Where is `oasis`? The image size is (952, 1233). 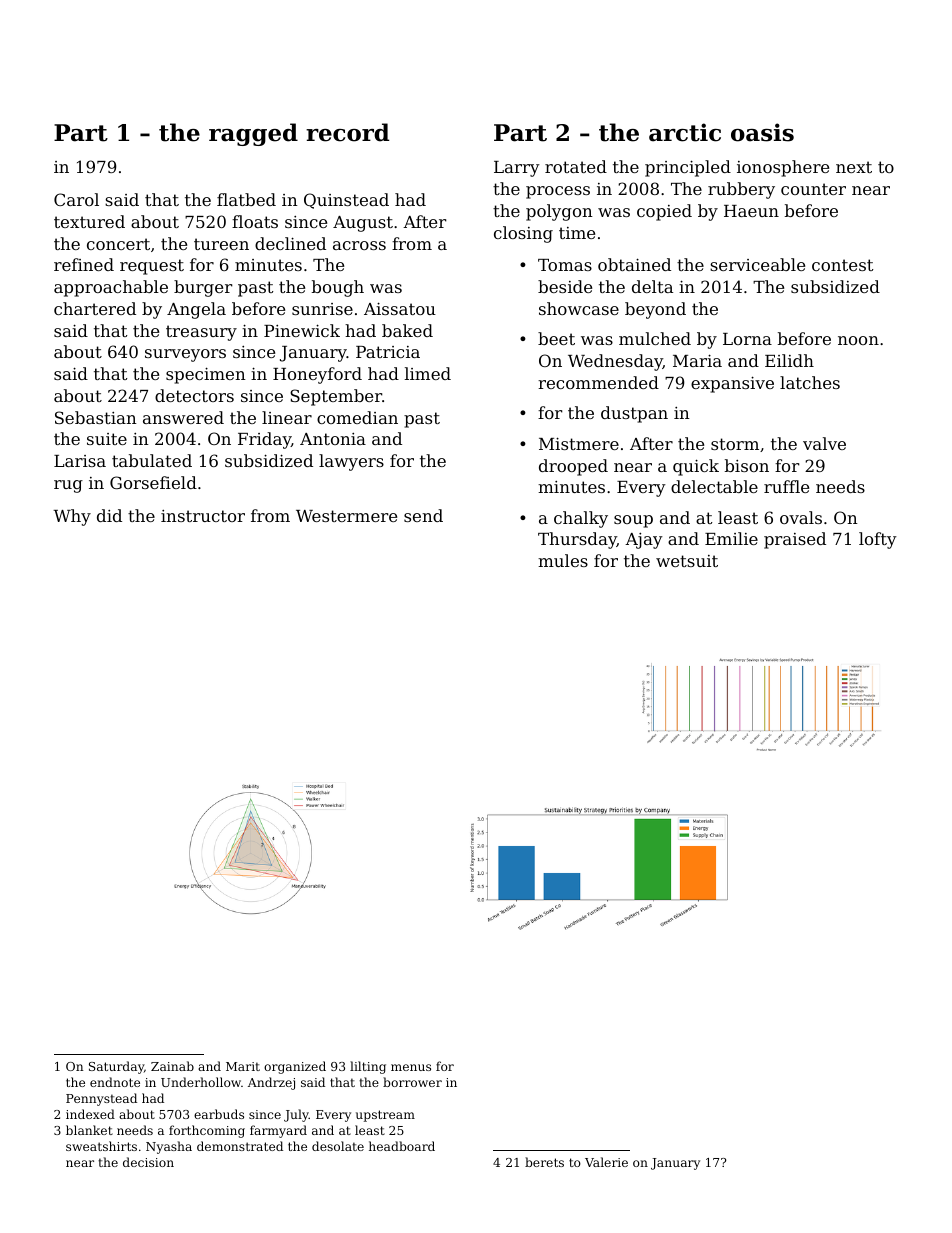
oasis is located at coordinates (762, 132).
